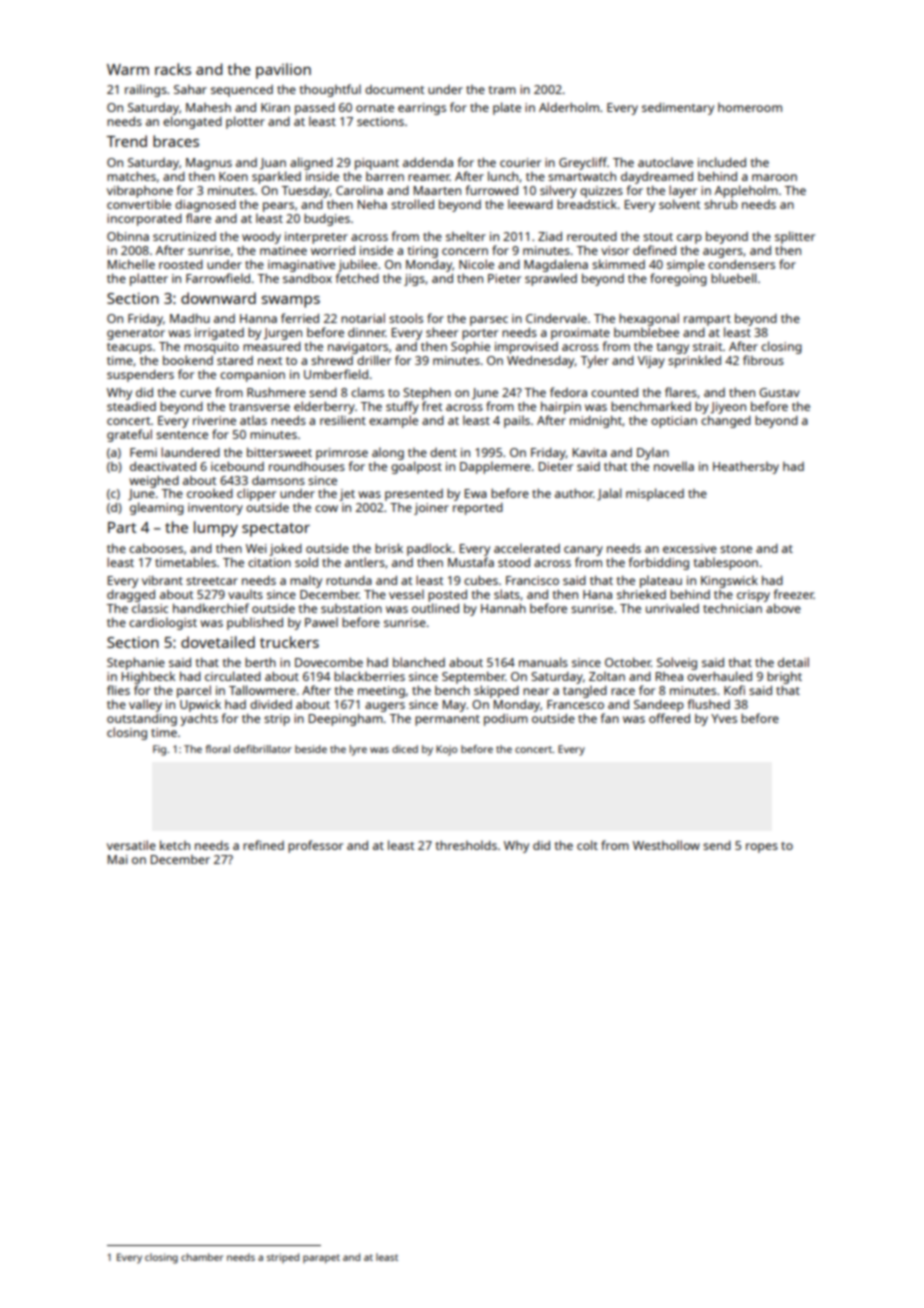  What do you see at coordinates (762, 848) in the screenshot?
I see `ropes` at bounding box center [762, 848].
